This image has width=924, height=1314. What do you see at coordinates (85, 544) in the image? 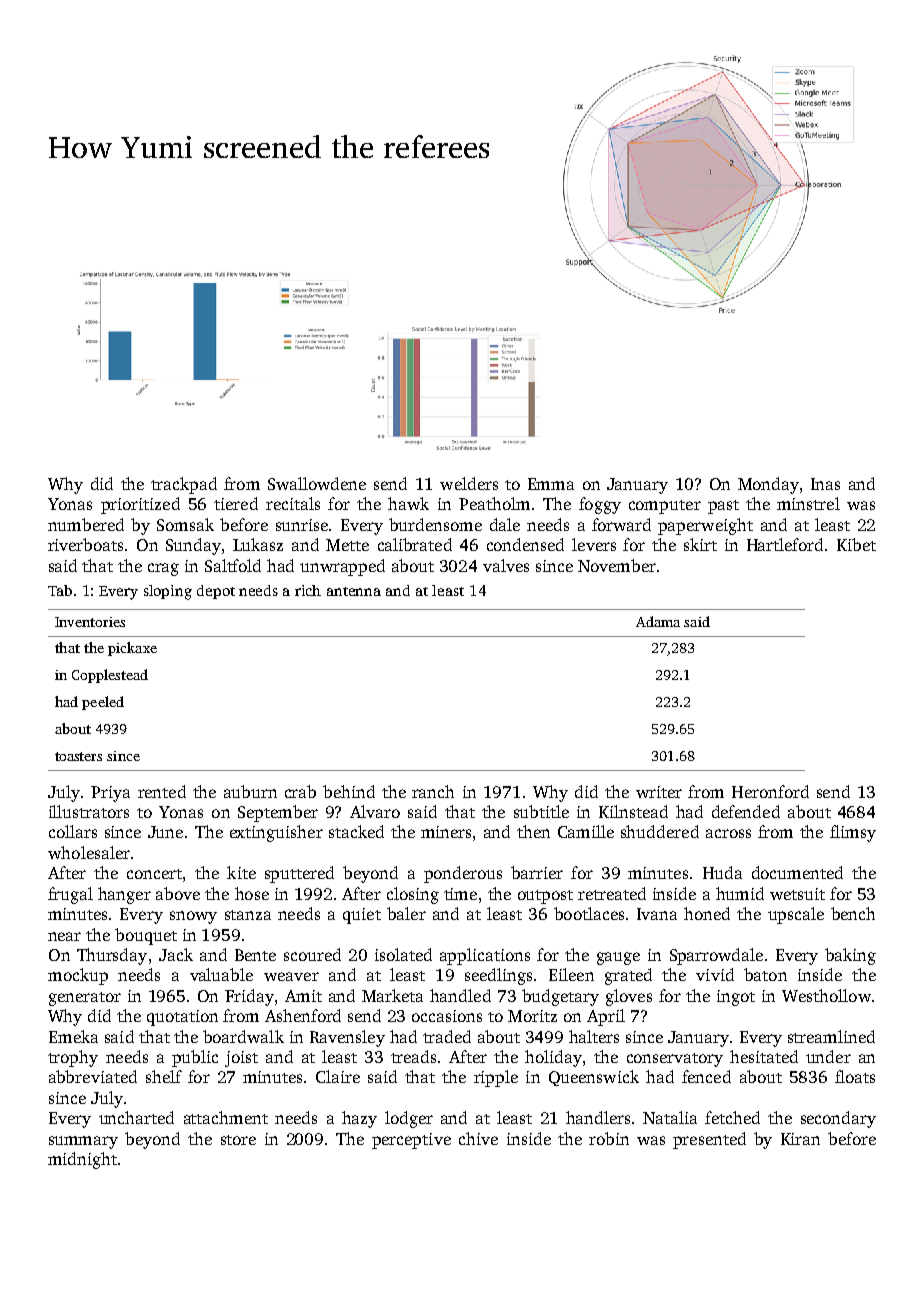
I see `riverboats` at bounding box center [85, 544].
